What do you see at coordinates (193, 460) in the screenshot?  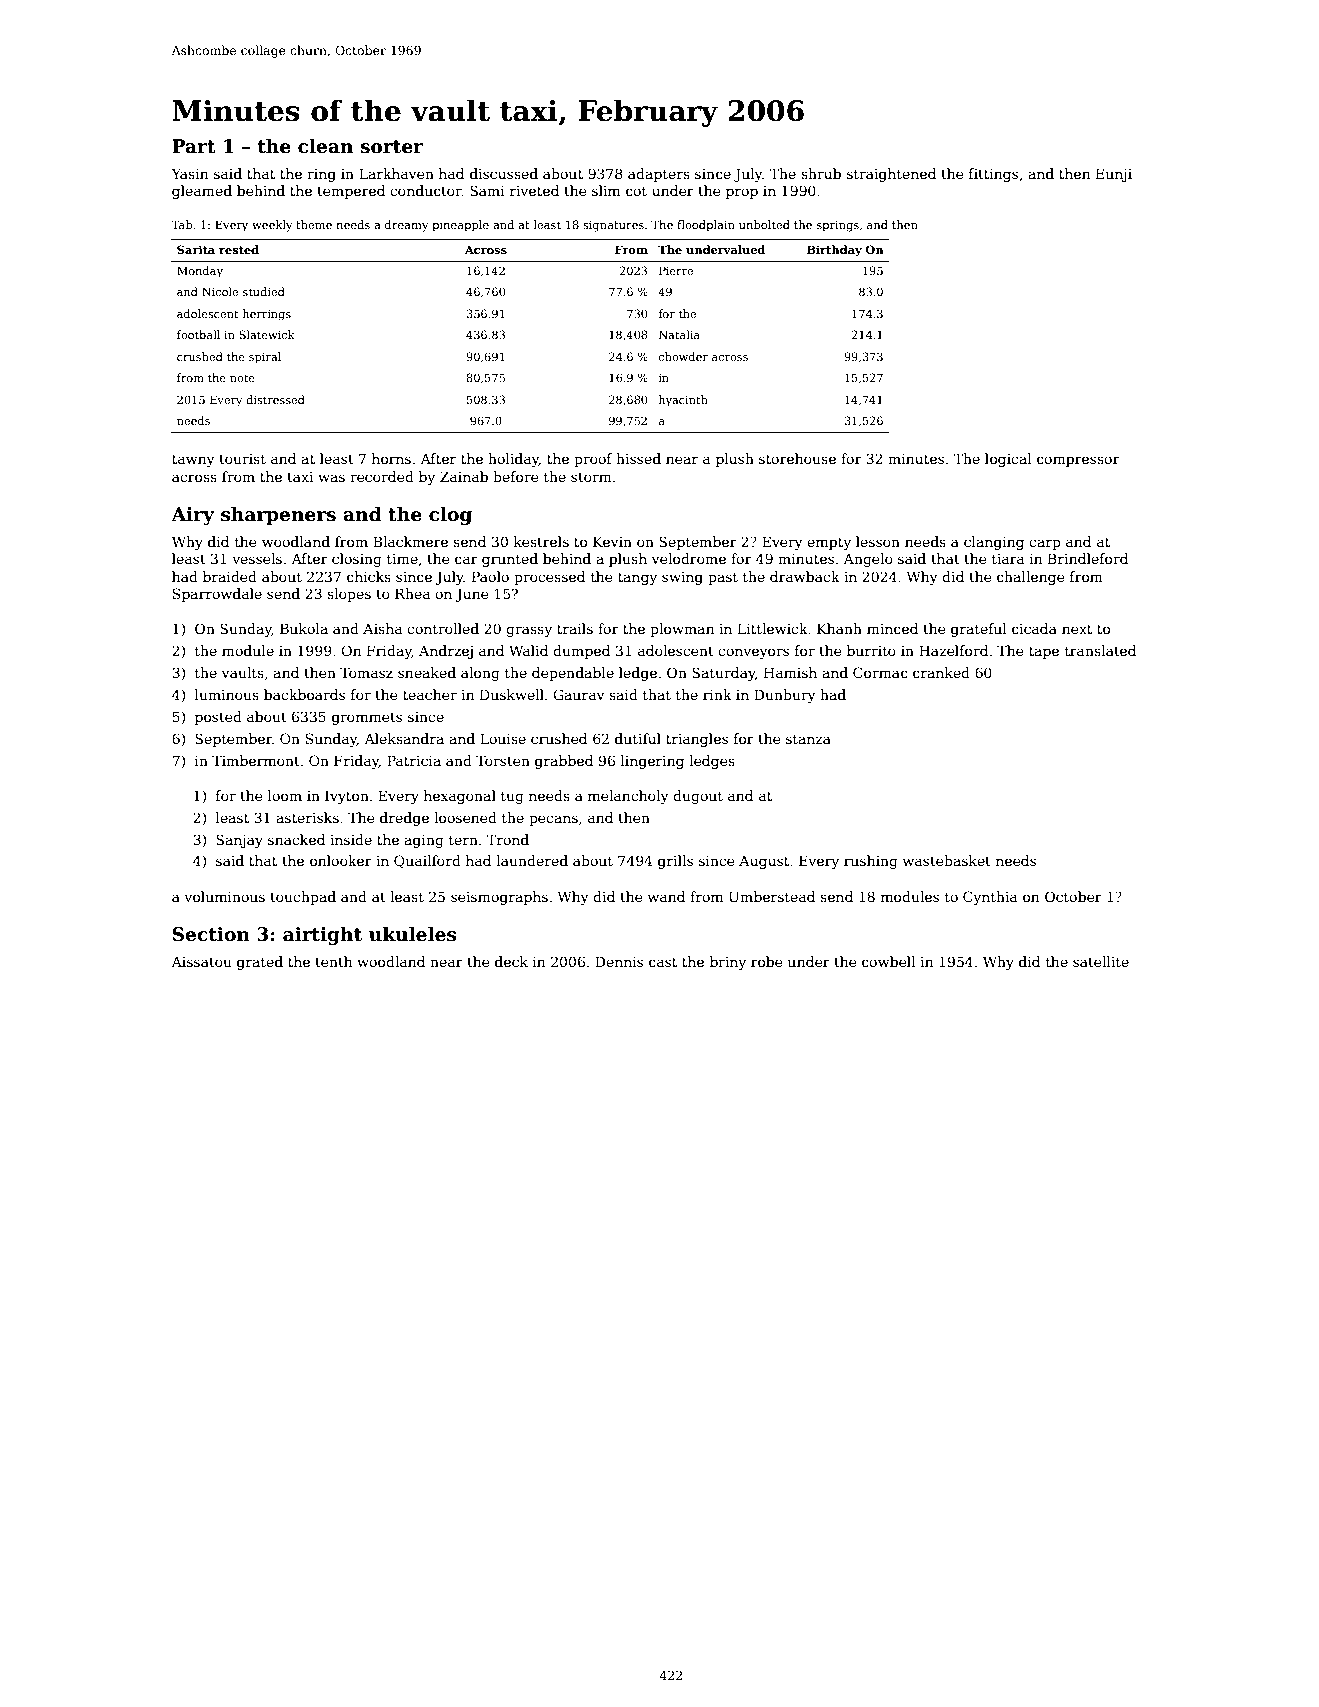 I see `tawny` at bounding box center [193, 460].
